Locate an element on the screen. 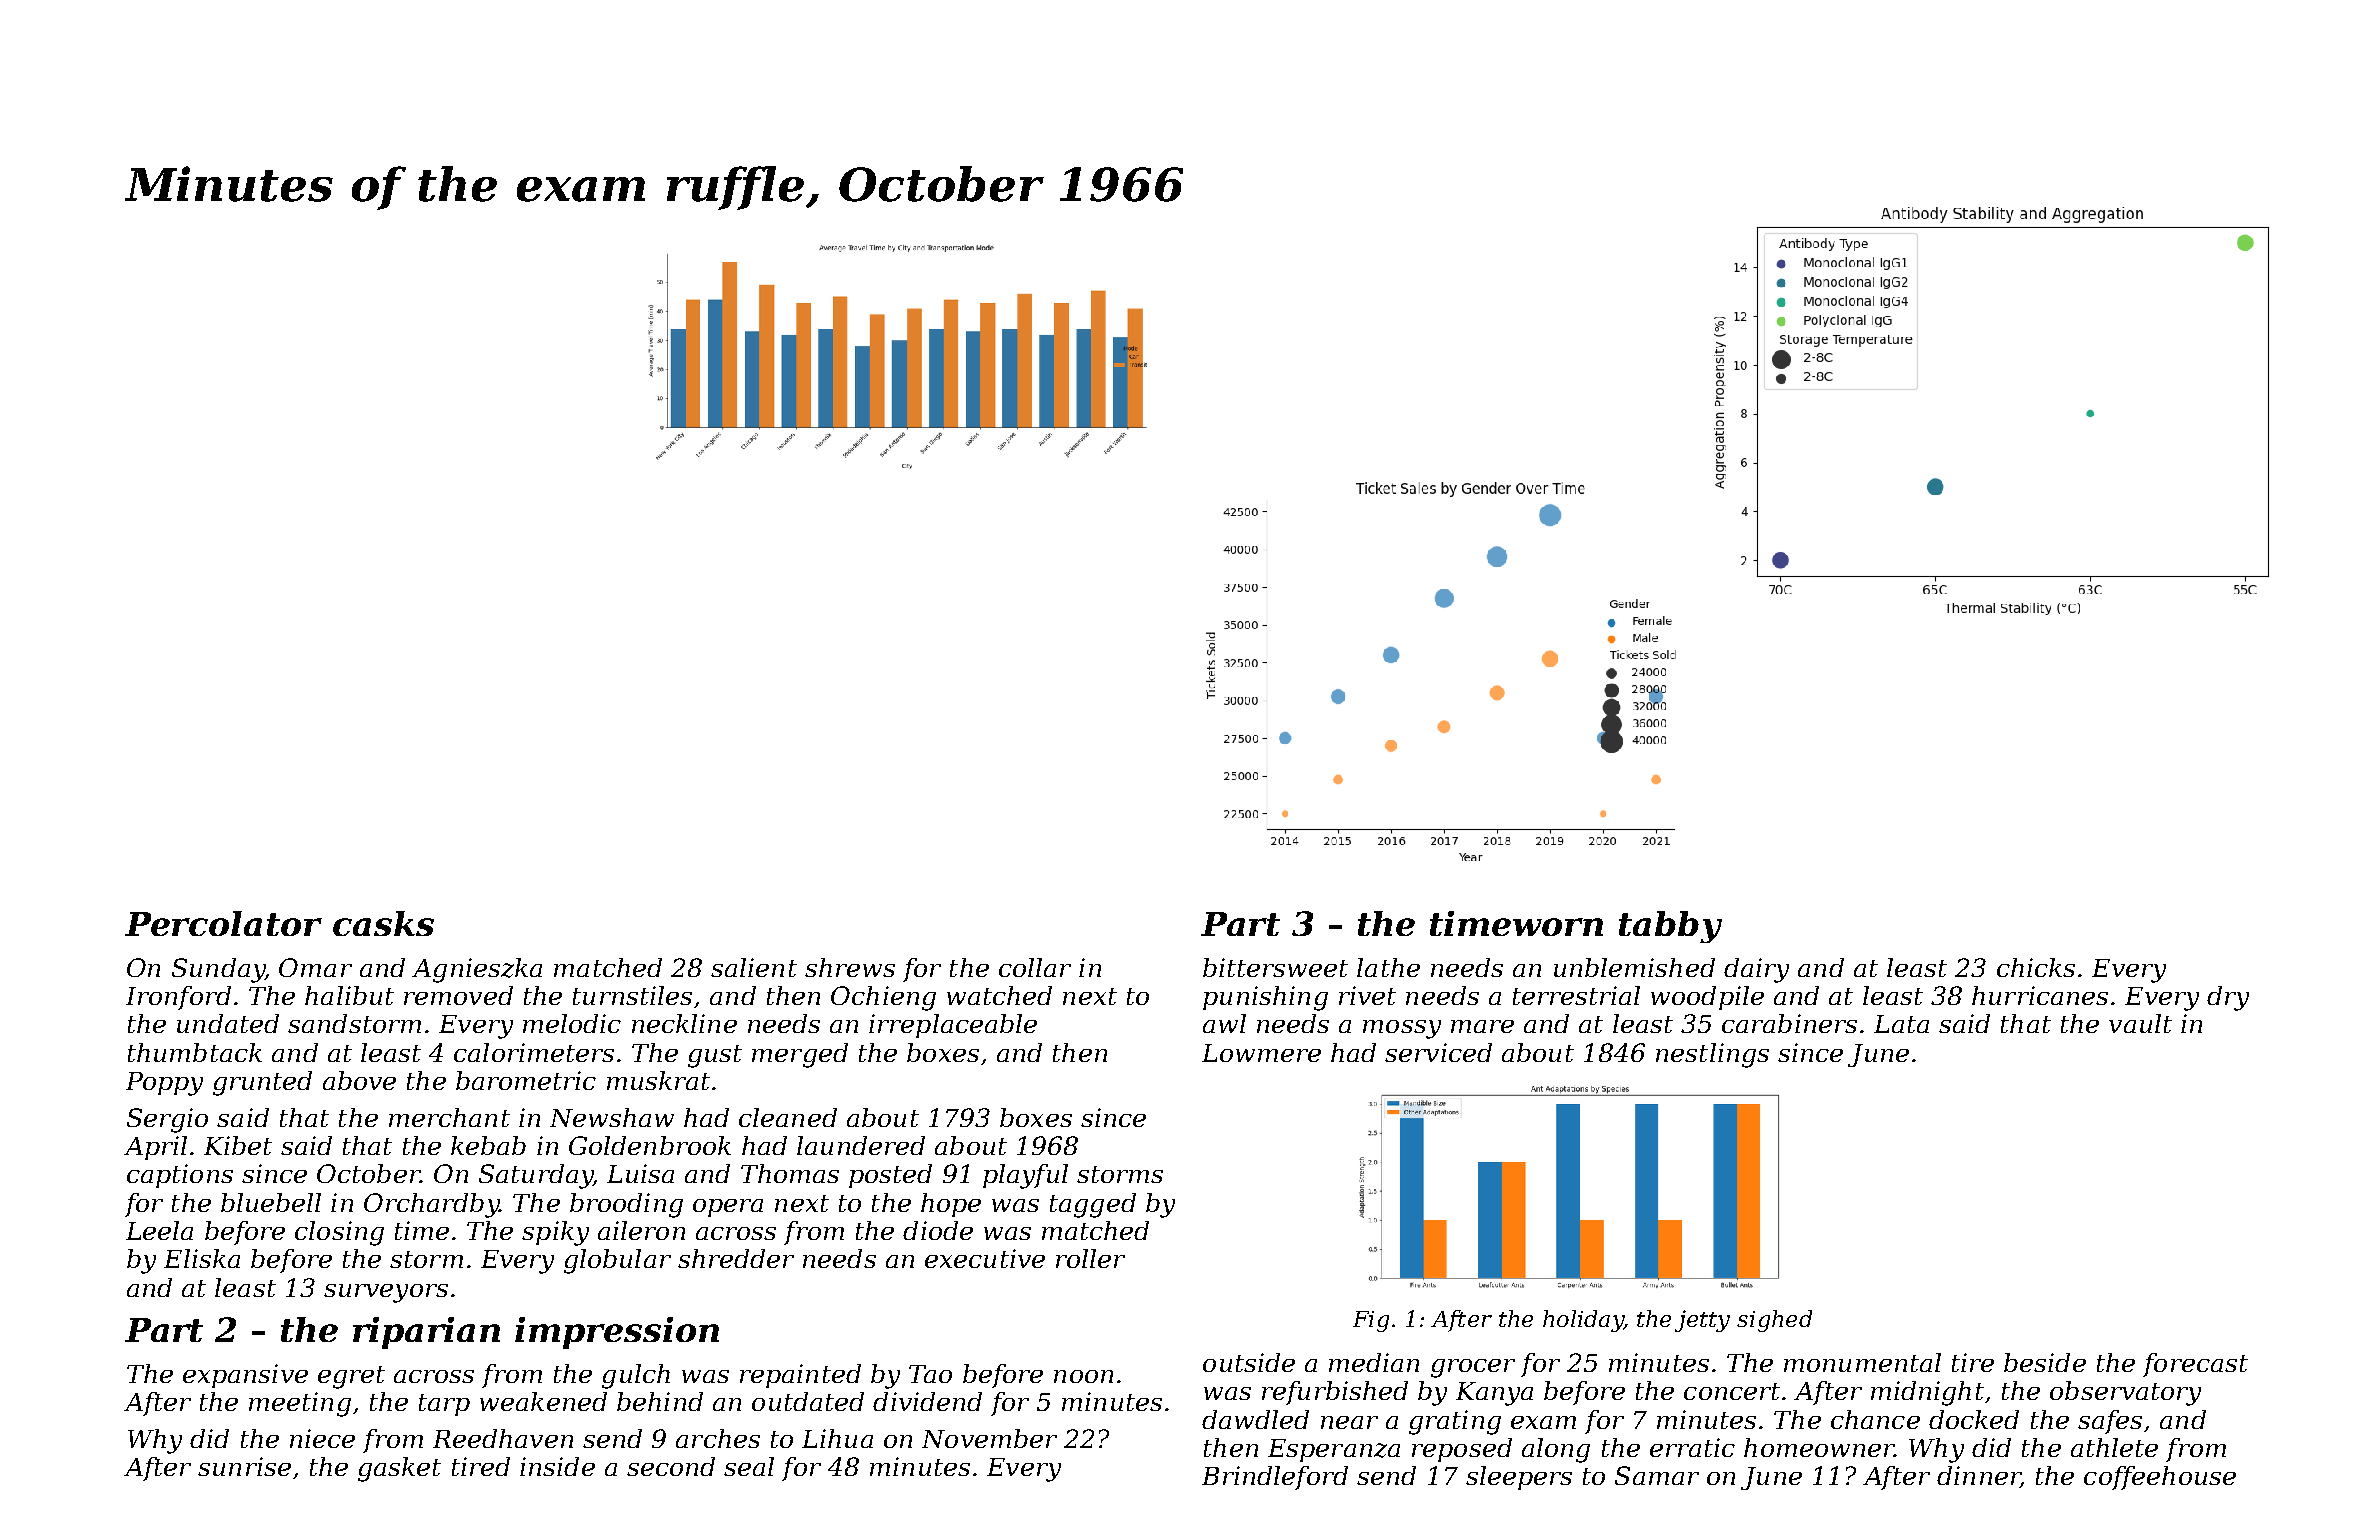 The height and width of the screenshot is (1540, 2380). undated is located at coordinates (228, 1023).
